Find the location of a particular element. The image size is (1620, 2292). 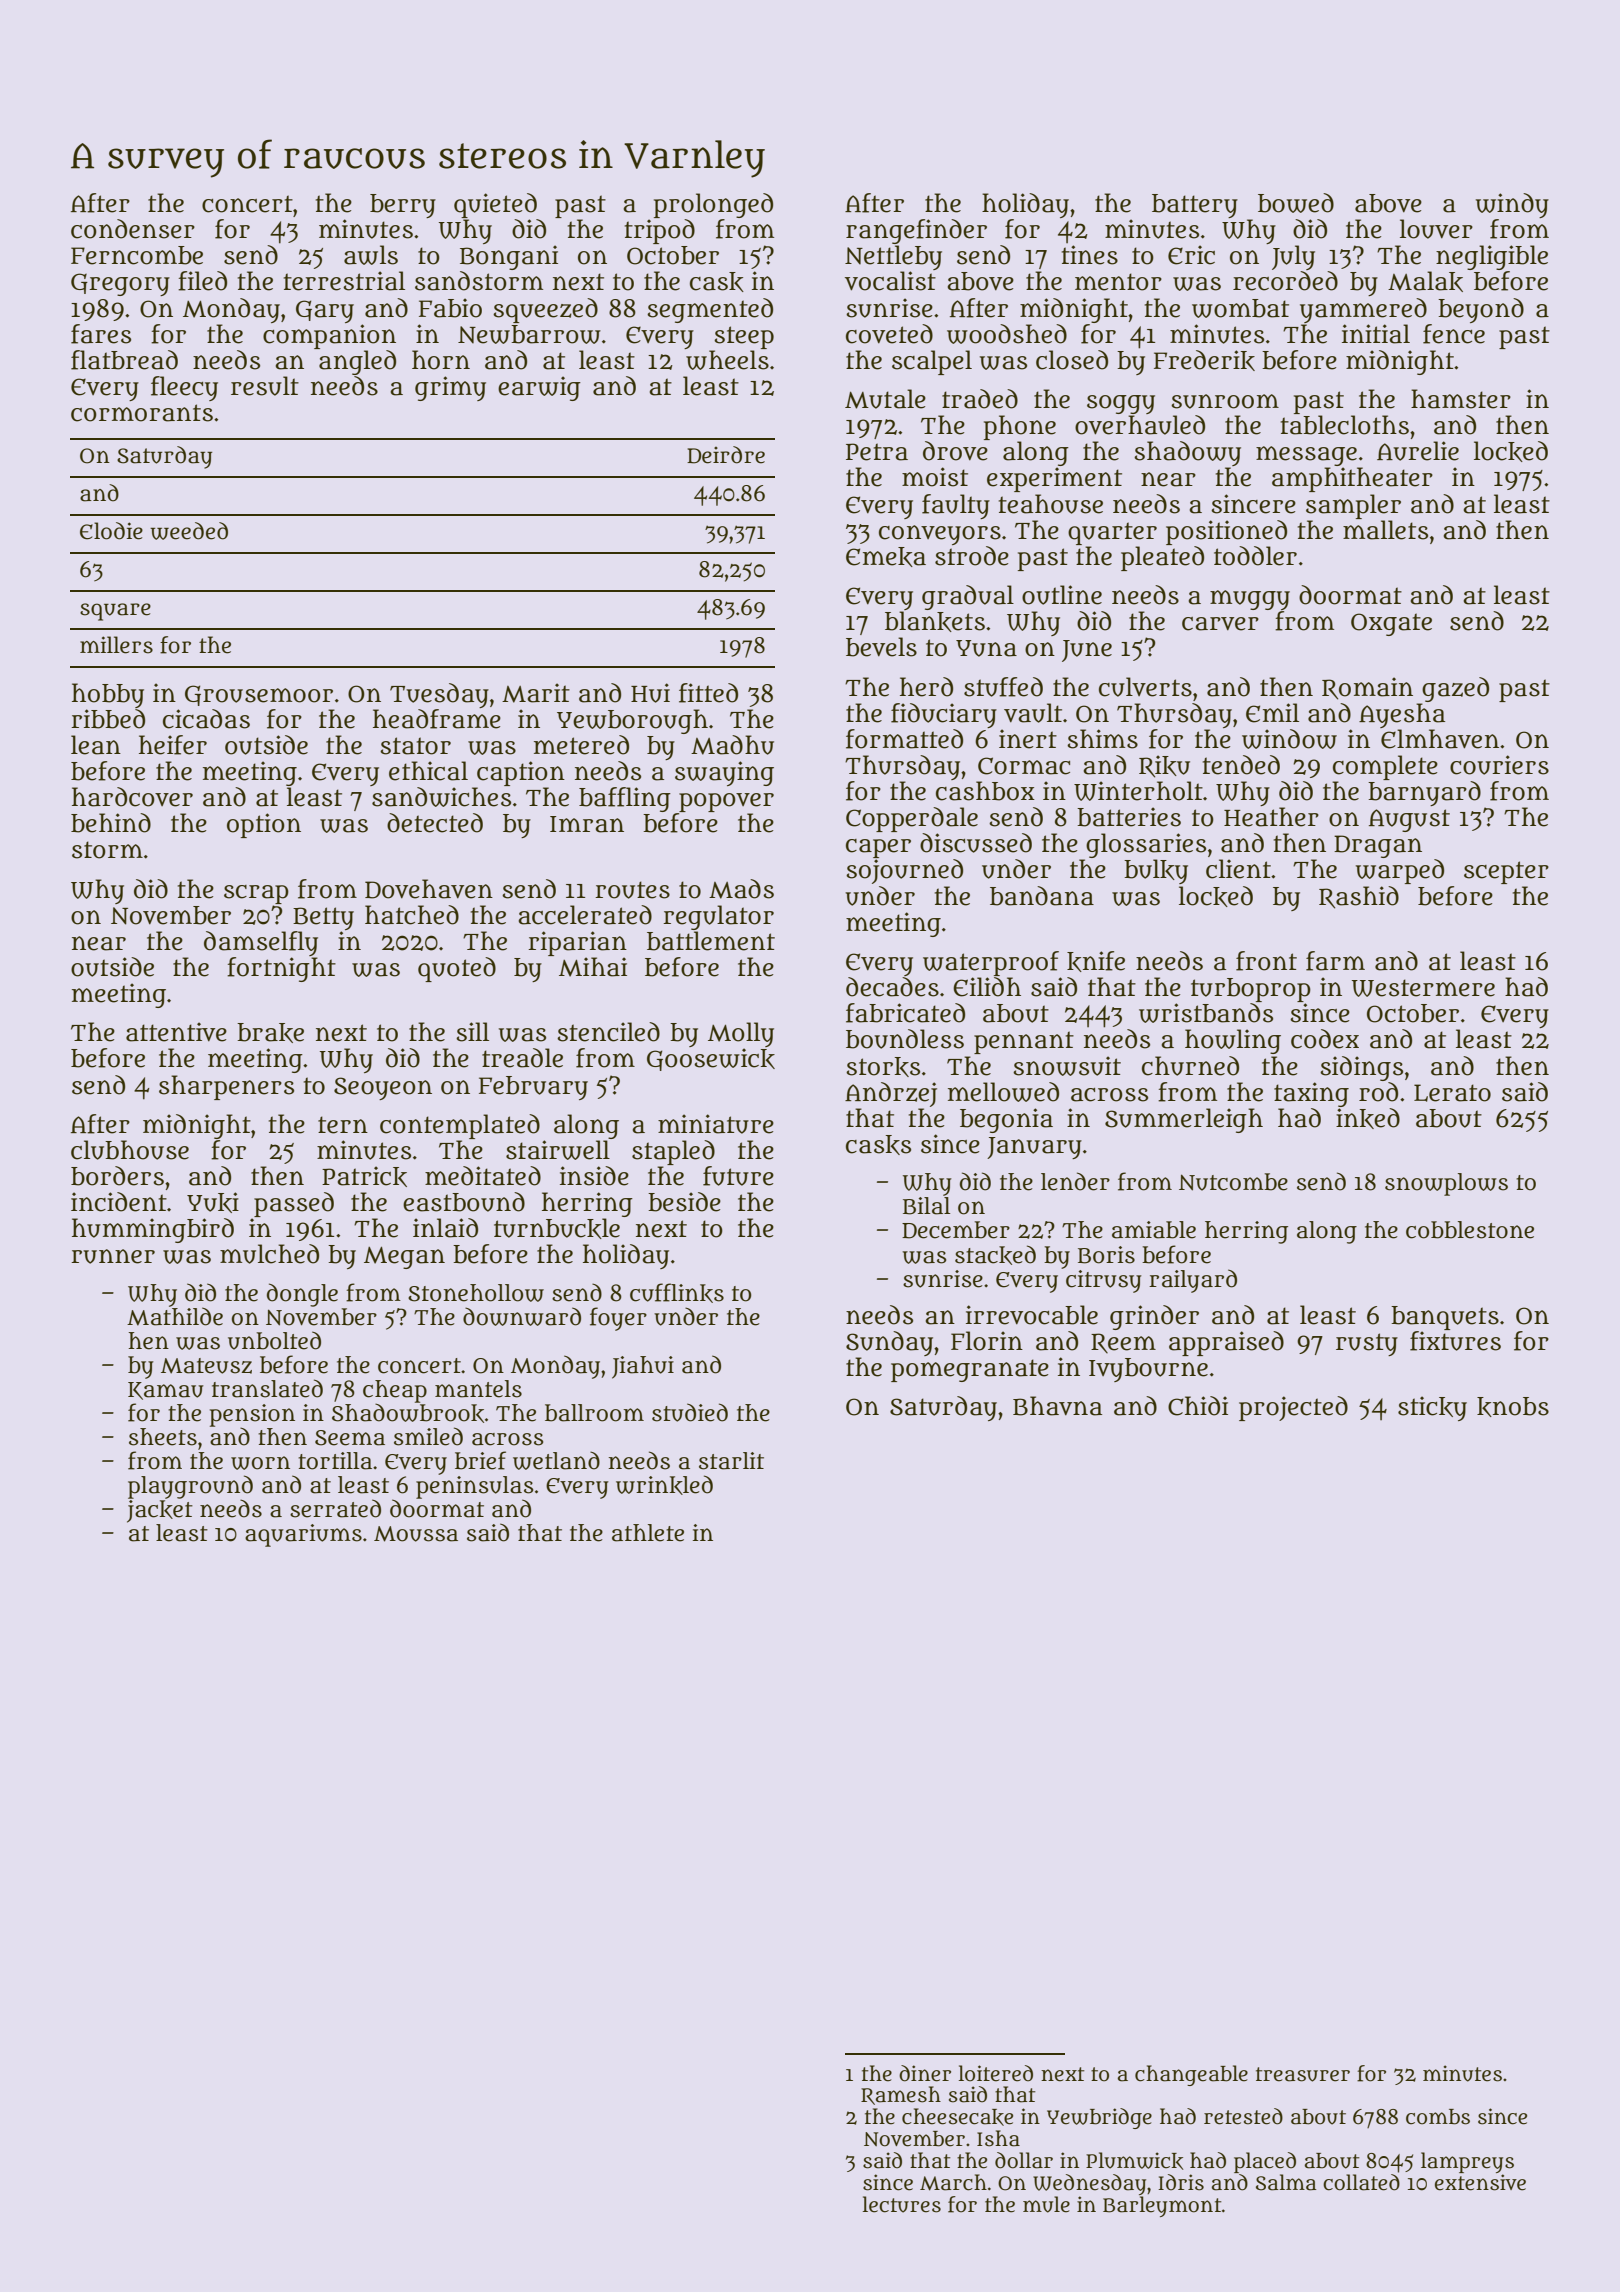

taxing is located at coordinates (1311, 1094).
